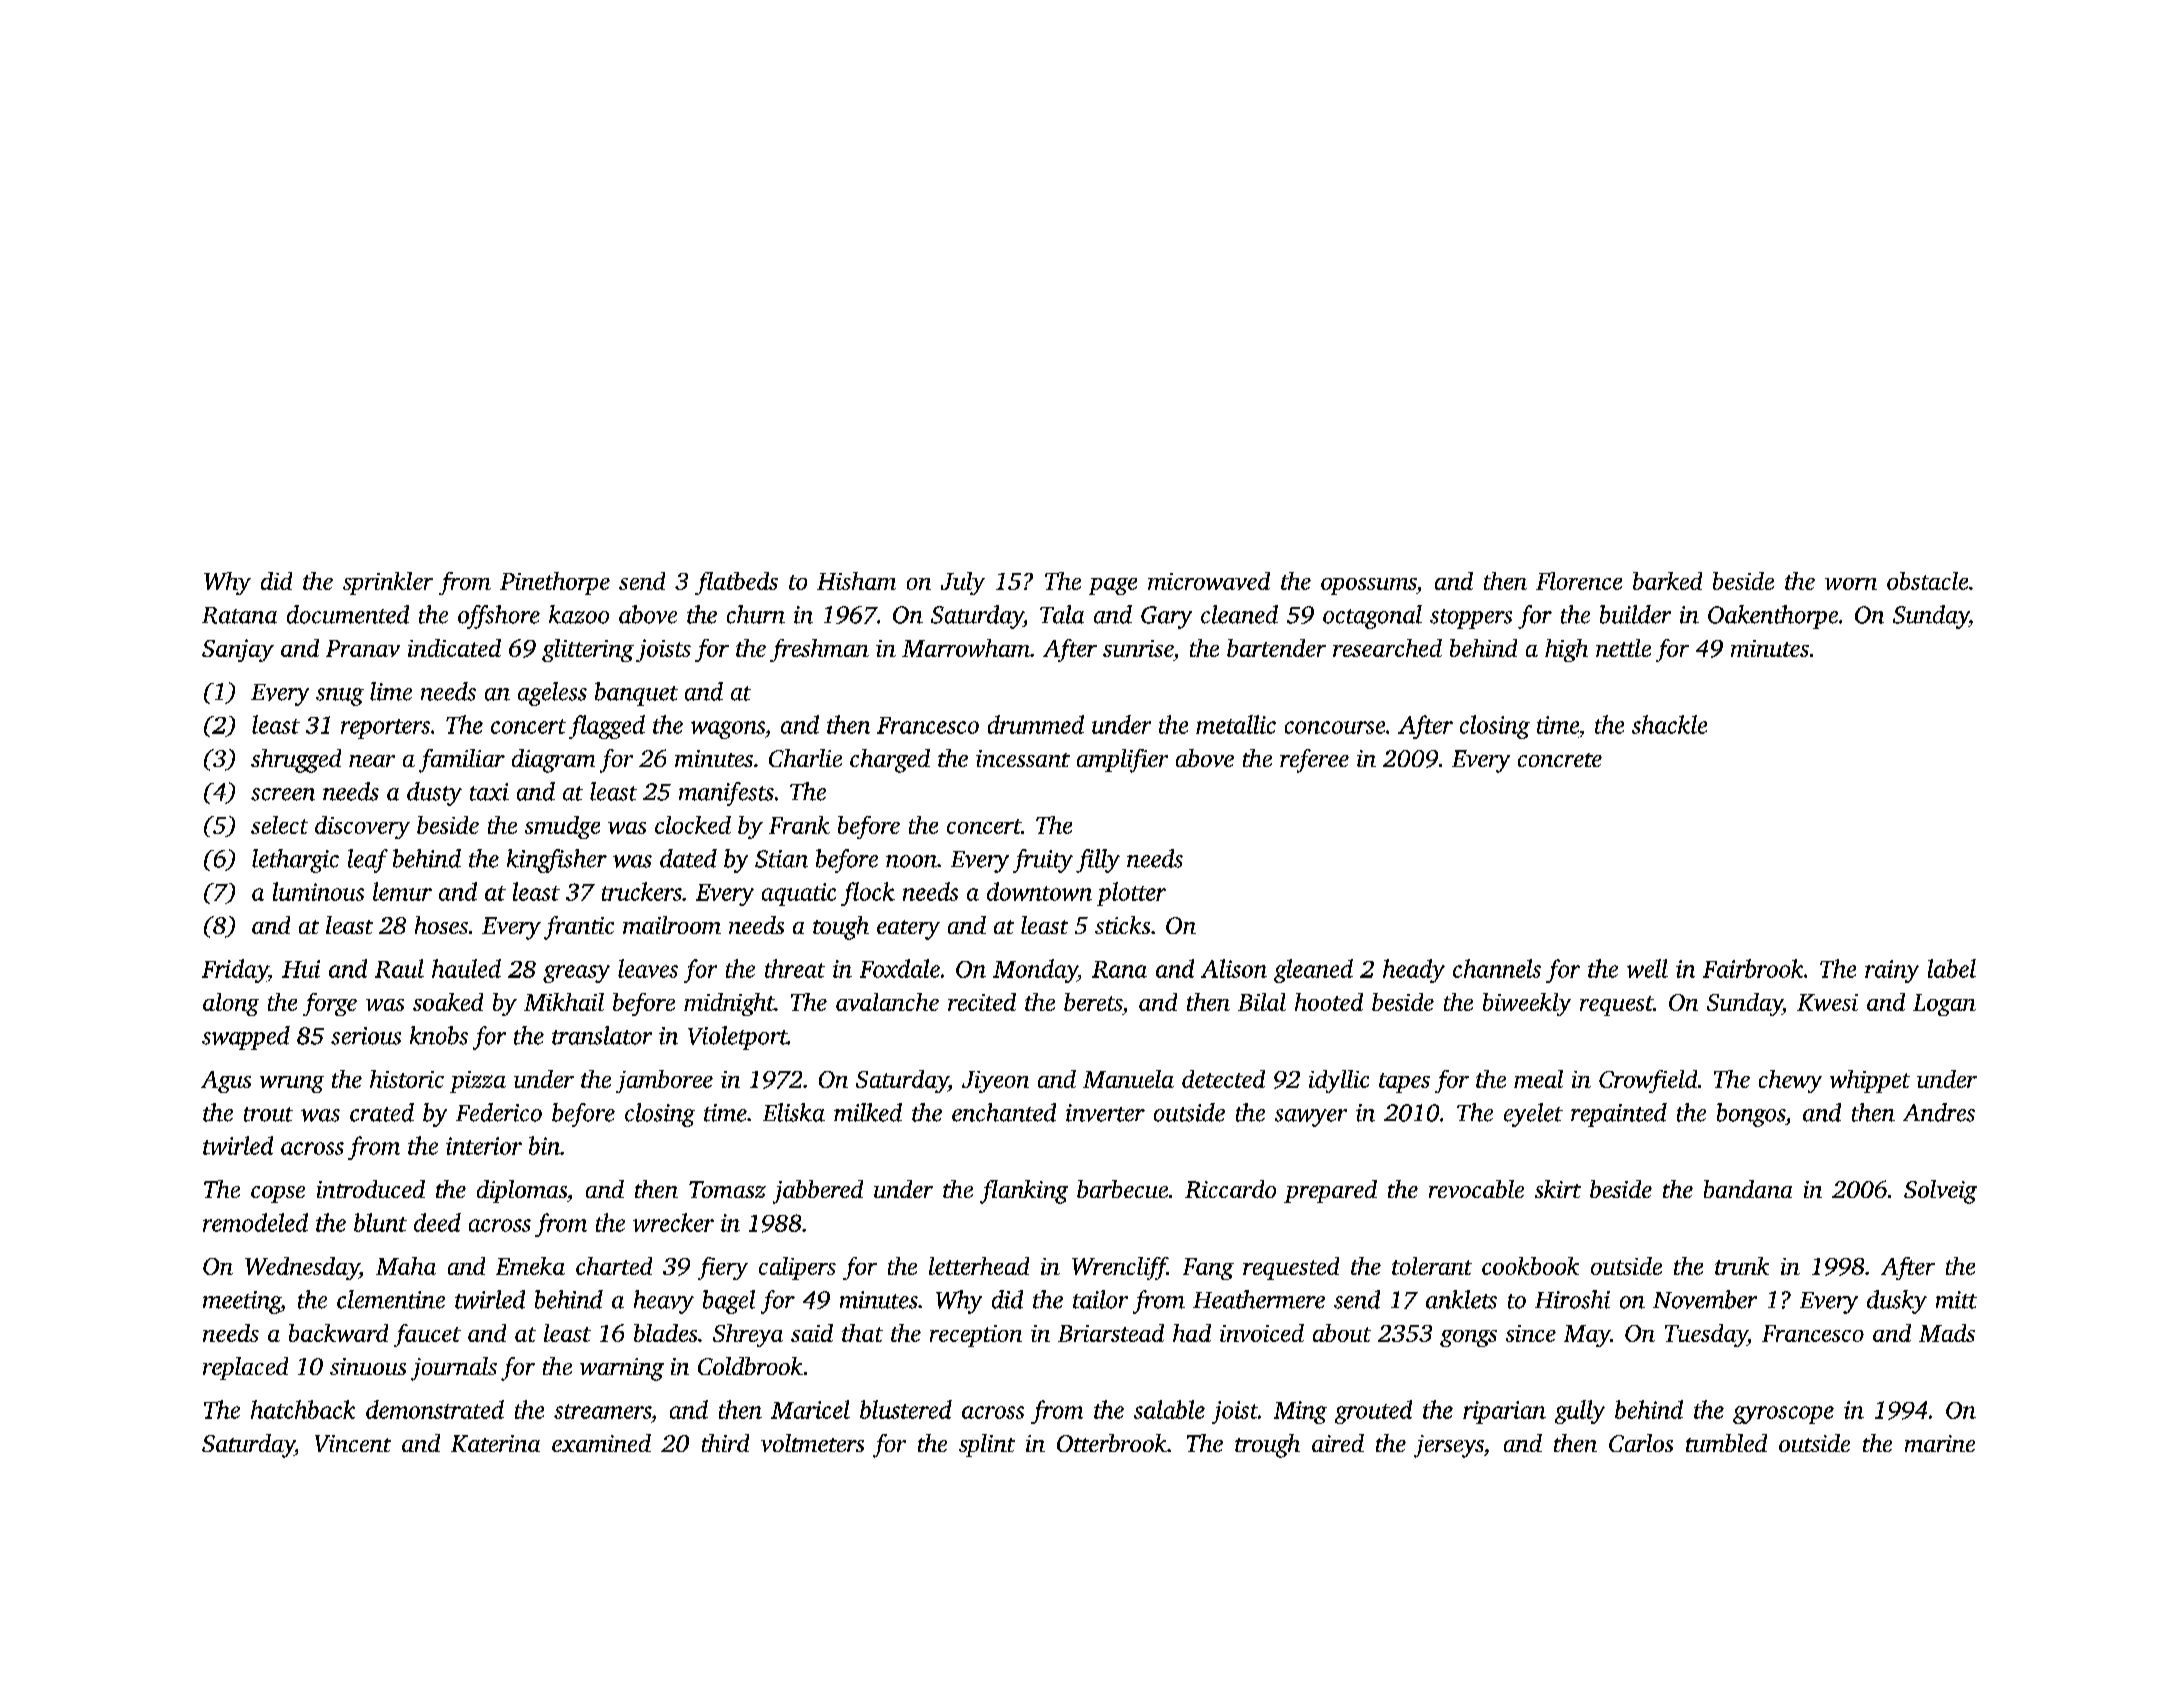 The width and height of the screenshot is (2178, 1683). What do you see at coordinates (303, 1409) in the screenshot?
I see `hatchback` at bounding box center [303, 1409].
